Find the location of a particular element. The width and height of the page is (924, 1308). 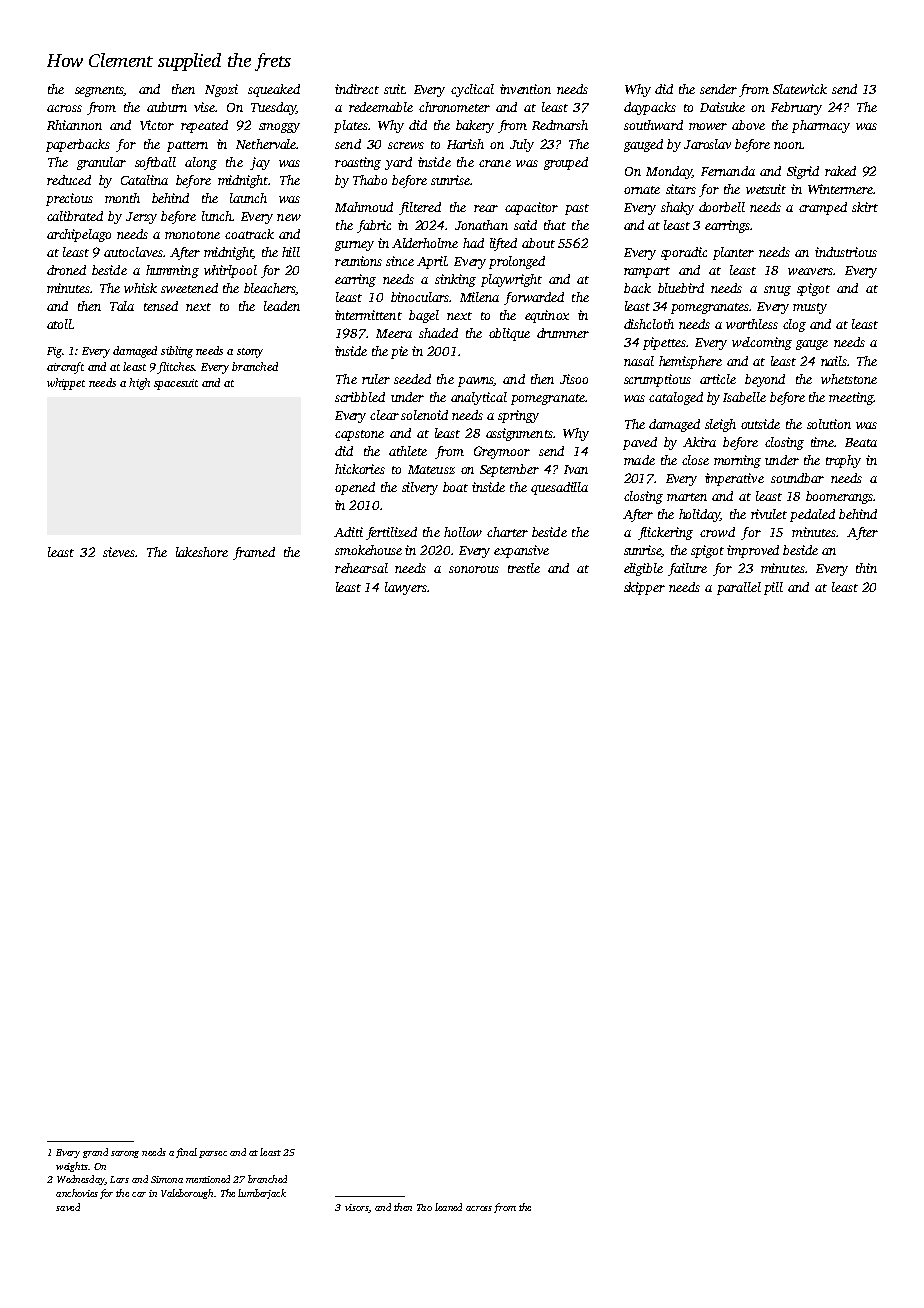

pill is located at coordinates (773, 588).
